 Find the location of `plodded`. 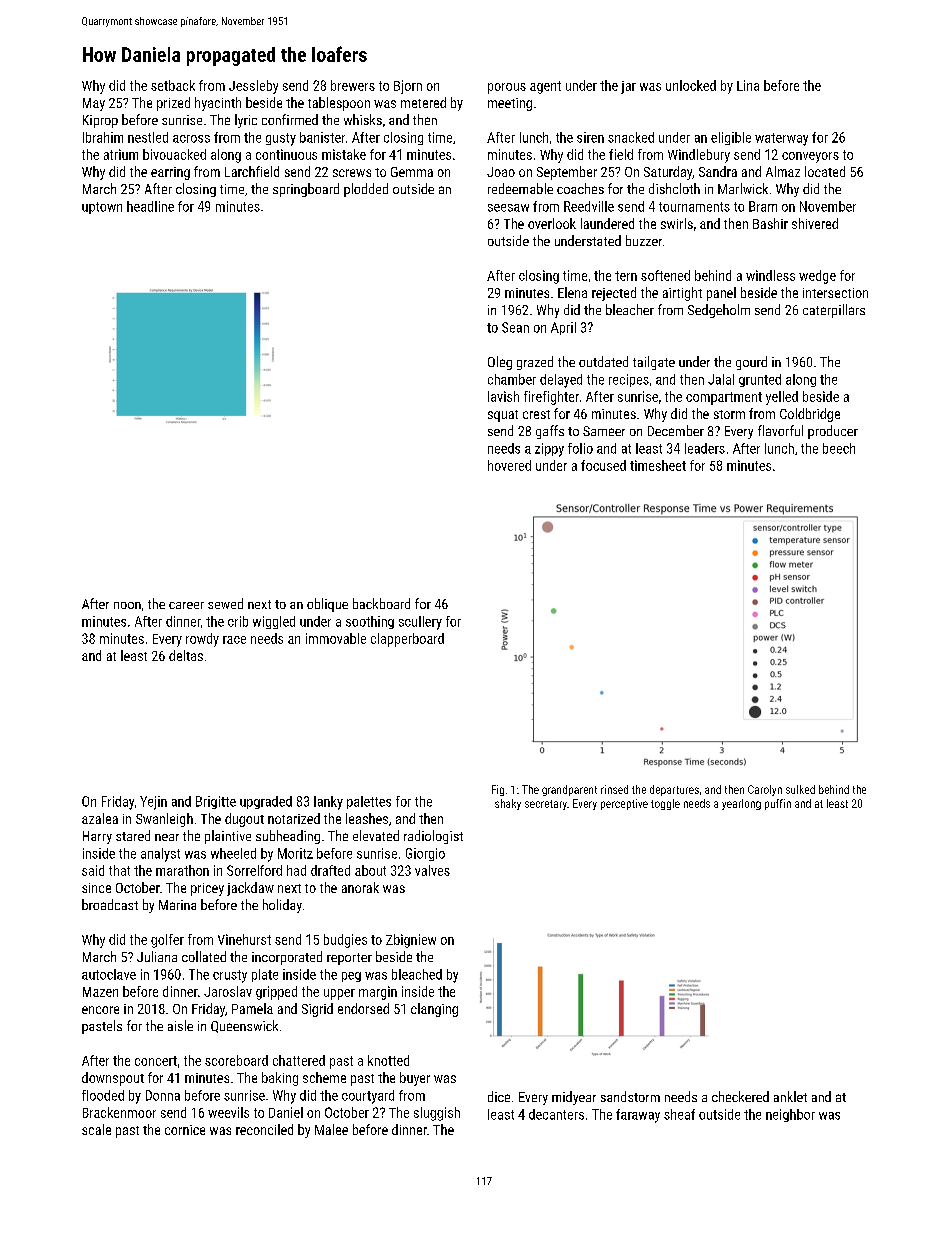

plodded is located at coordinates (366, 190).
